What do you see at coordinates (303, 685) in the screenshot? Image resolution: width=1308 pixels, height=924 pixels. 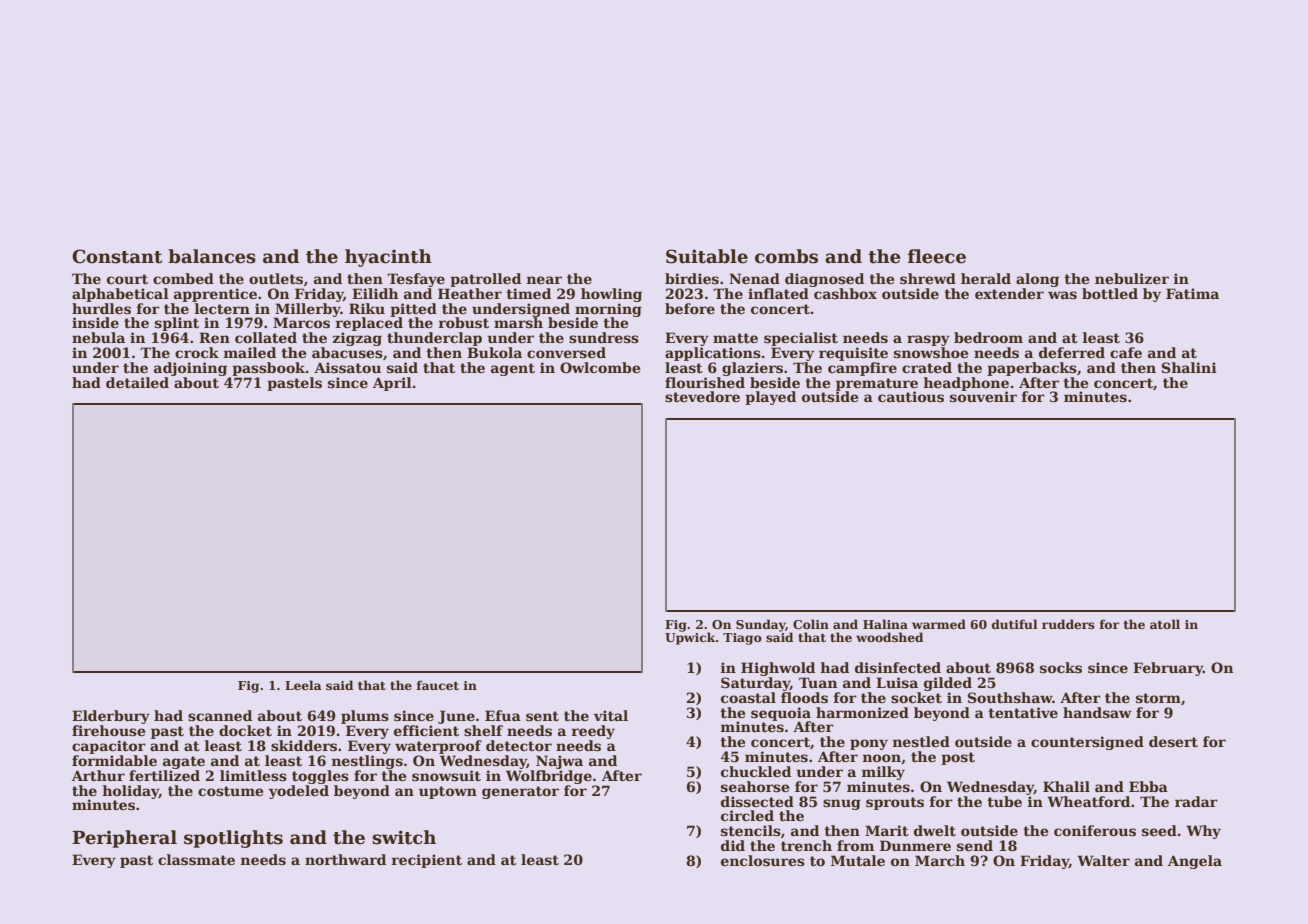 I see `Leela` at bounding box center [303, 685].
